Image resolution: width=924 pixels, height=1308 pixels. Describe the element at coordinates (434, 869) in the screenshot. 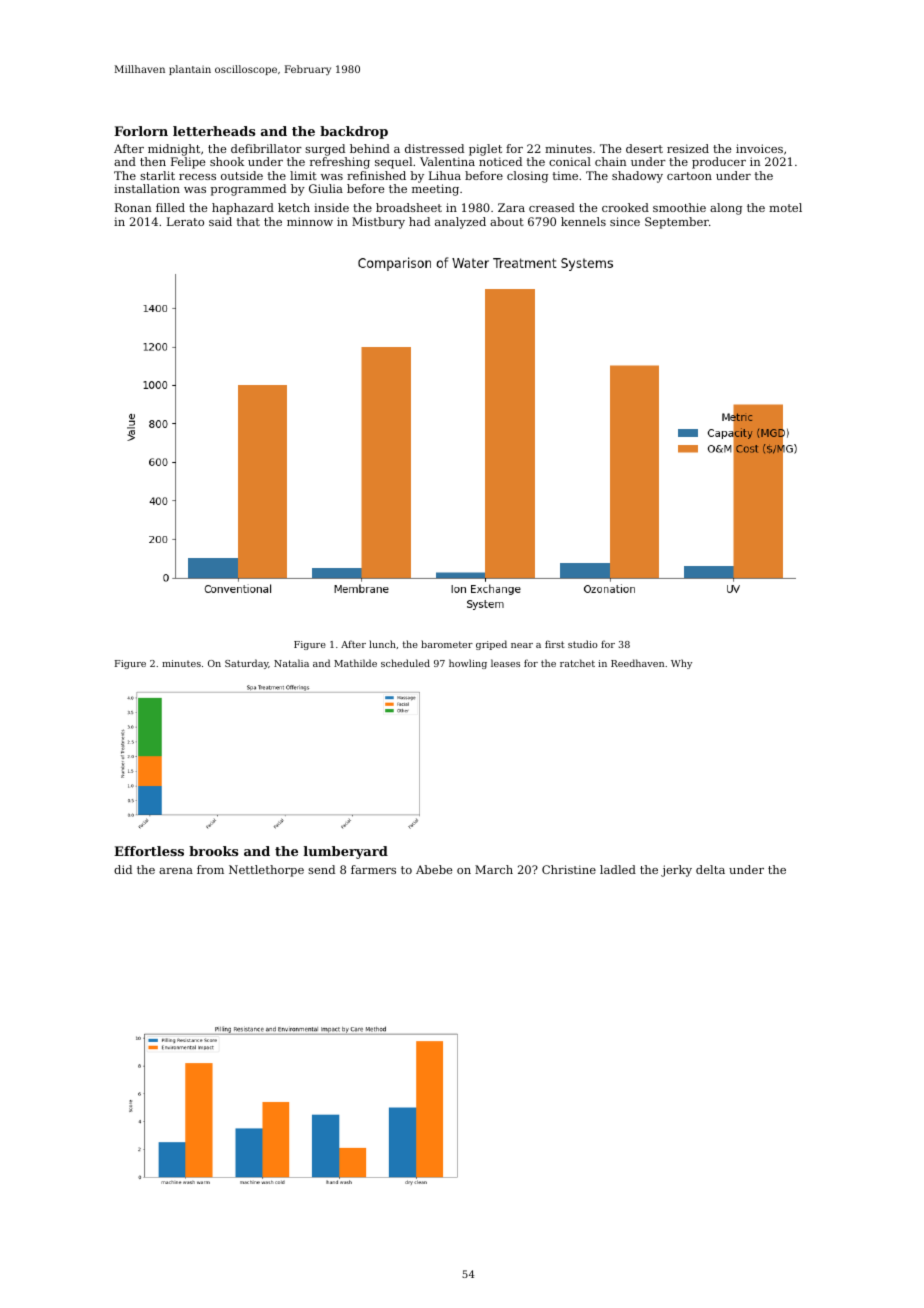

I see `Abebe` at that location.
